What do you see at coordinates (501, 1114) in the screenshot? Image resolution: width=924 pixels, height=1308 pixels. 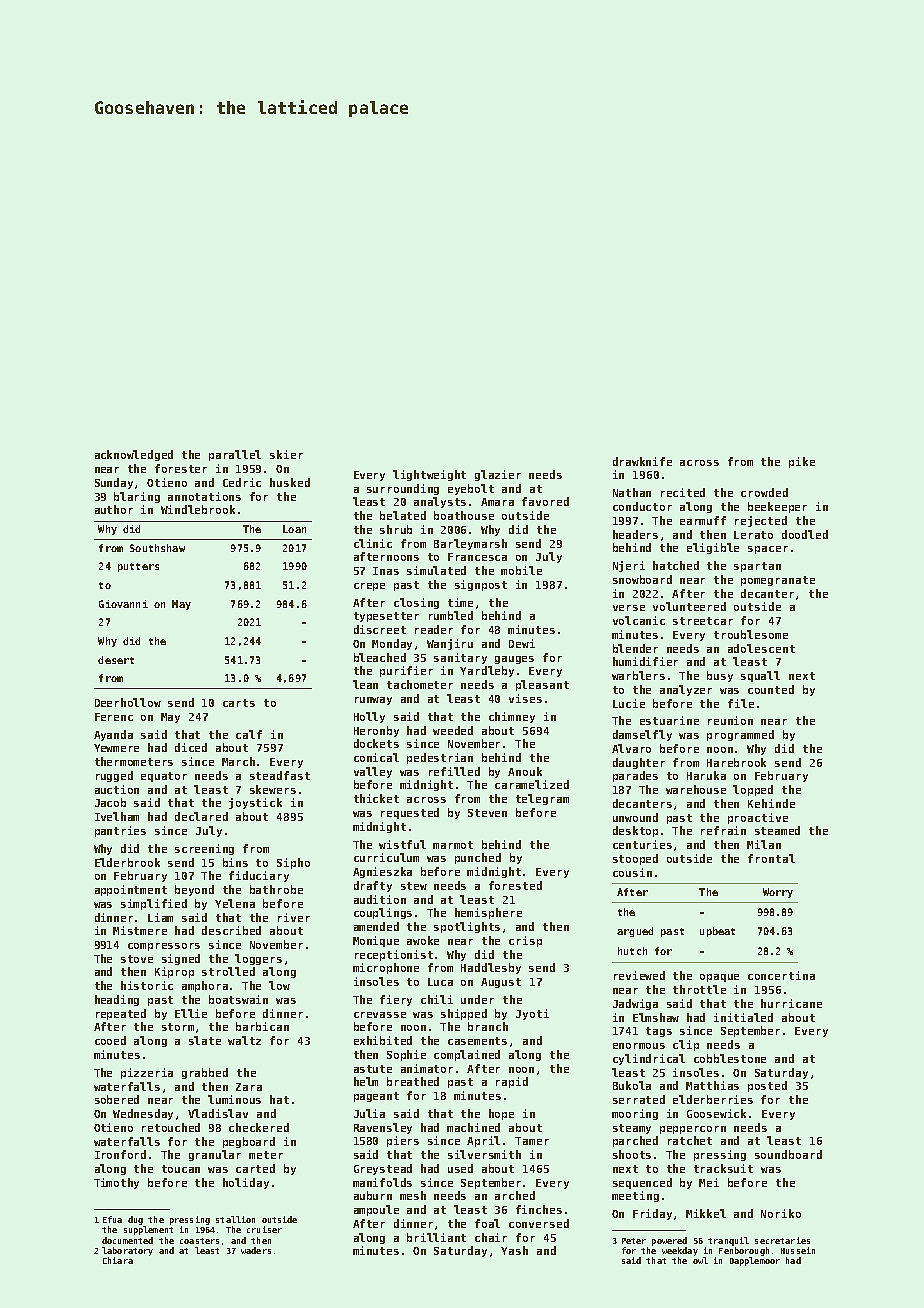 I see `hope` at bounding box center [501, 1114].
